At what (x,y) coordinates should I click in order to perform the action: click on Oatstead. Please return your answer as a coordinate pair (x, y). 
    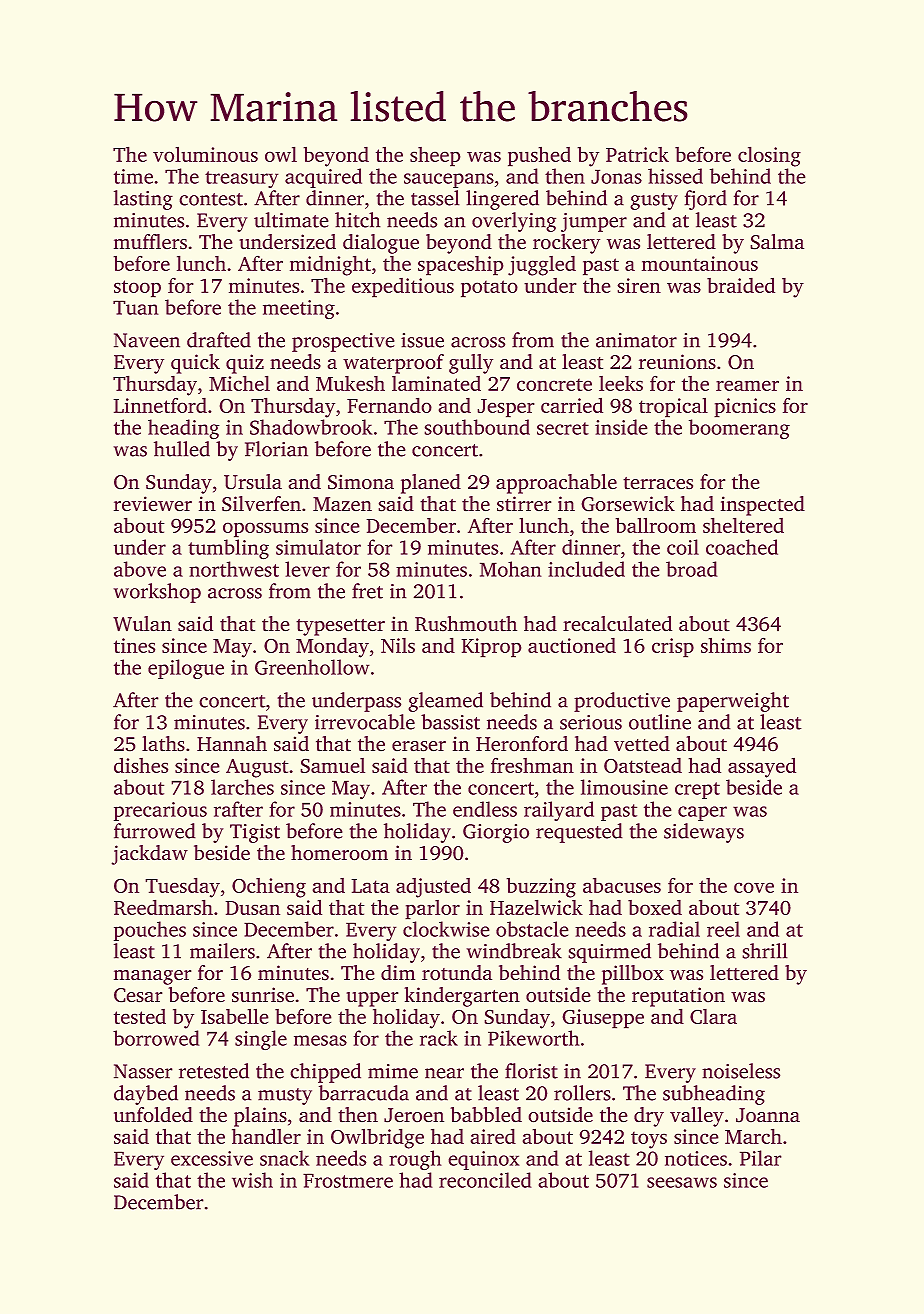
    Looking at the image, I should click on (643, 765).
